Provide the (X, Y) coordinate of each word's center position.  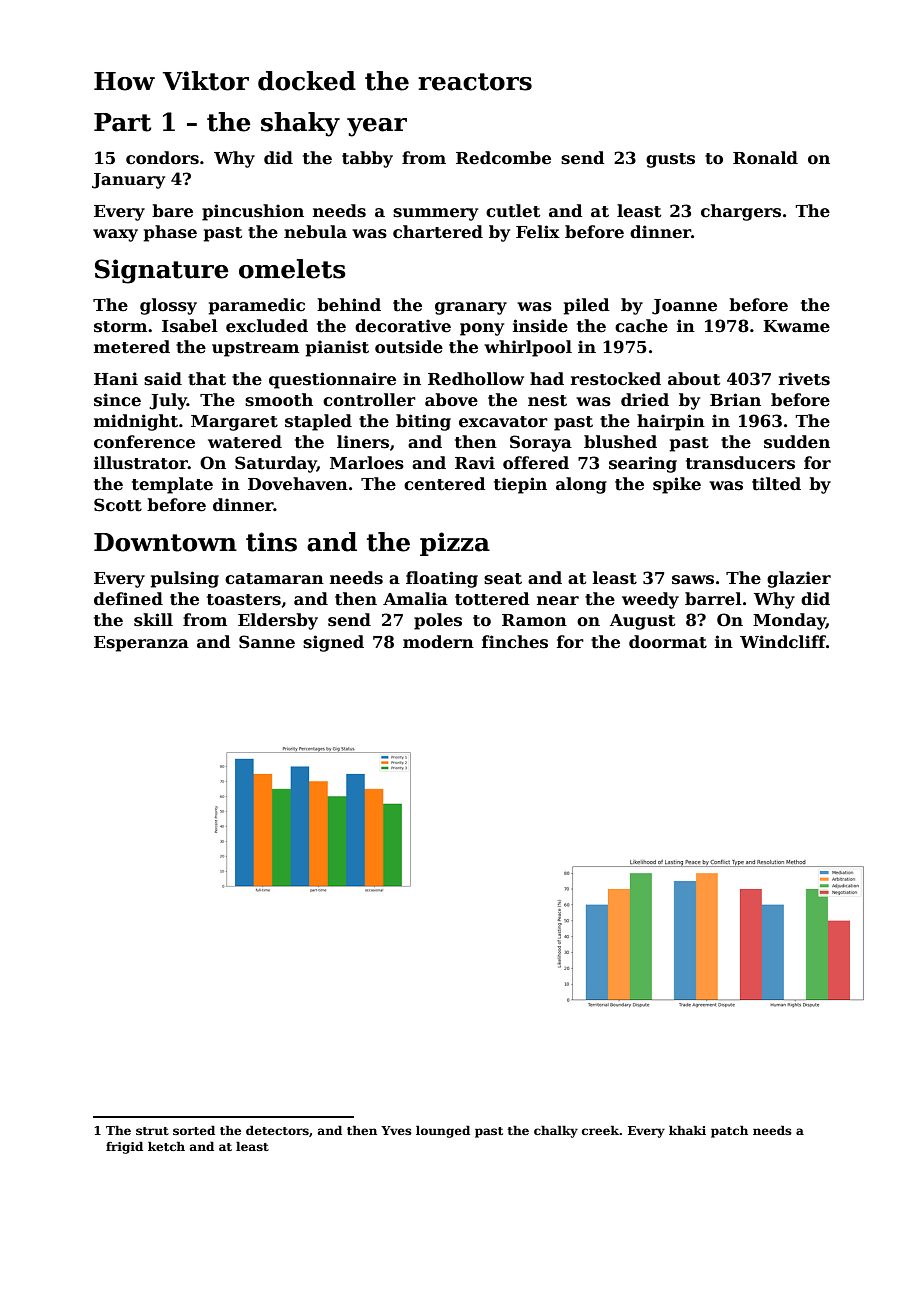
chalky (556, 1131)
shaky (300, 124)
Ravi (475, 463)
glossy (168, 306)
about (694, 379)
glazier (799, 579)
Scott (118, 505)
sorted (194, 1130)
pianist (337, 348)
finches (515, 642)
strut (152, 1131)
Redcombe (503, 158)
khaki (687, 1130)
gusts (670, 160)
